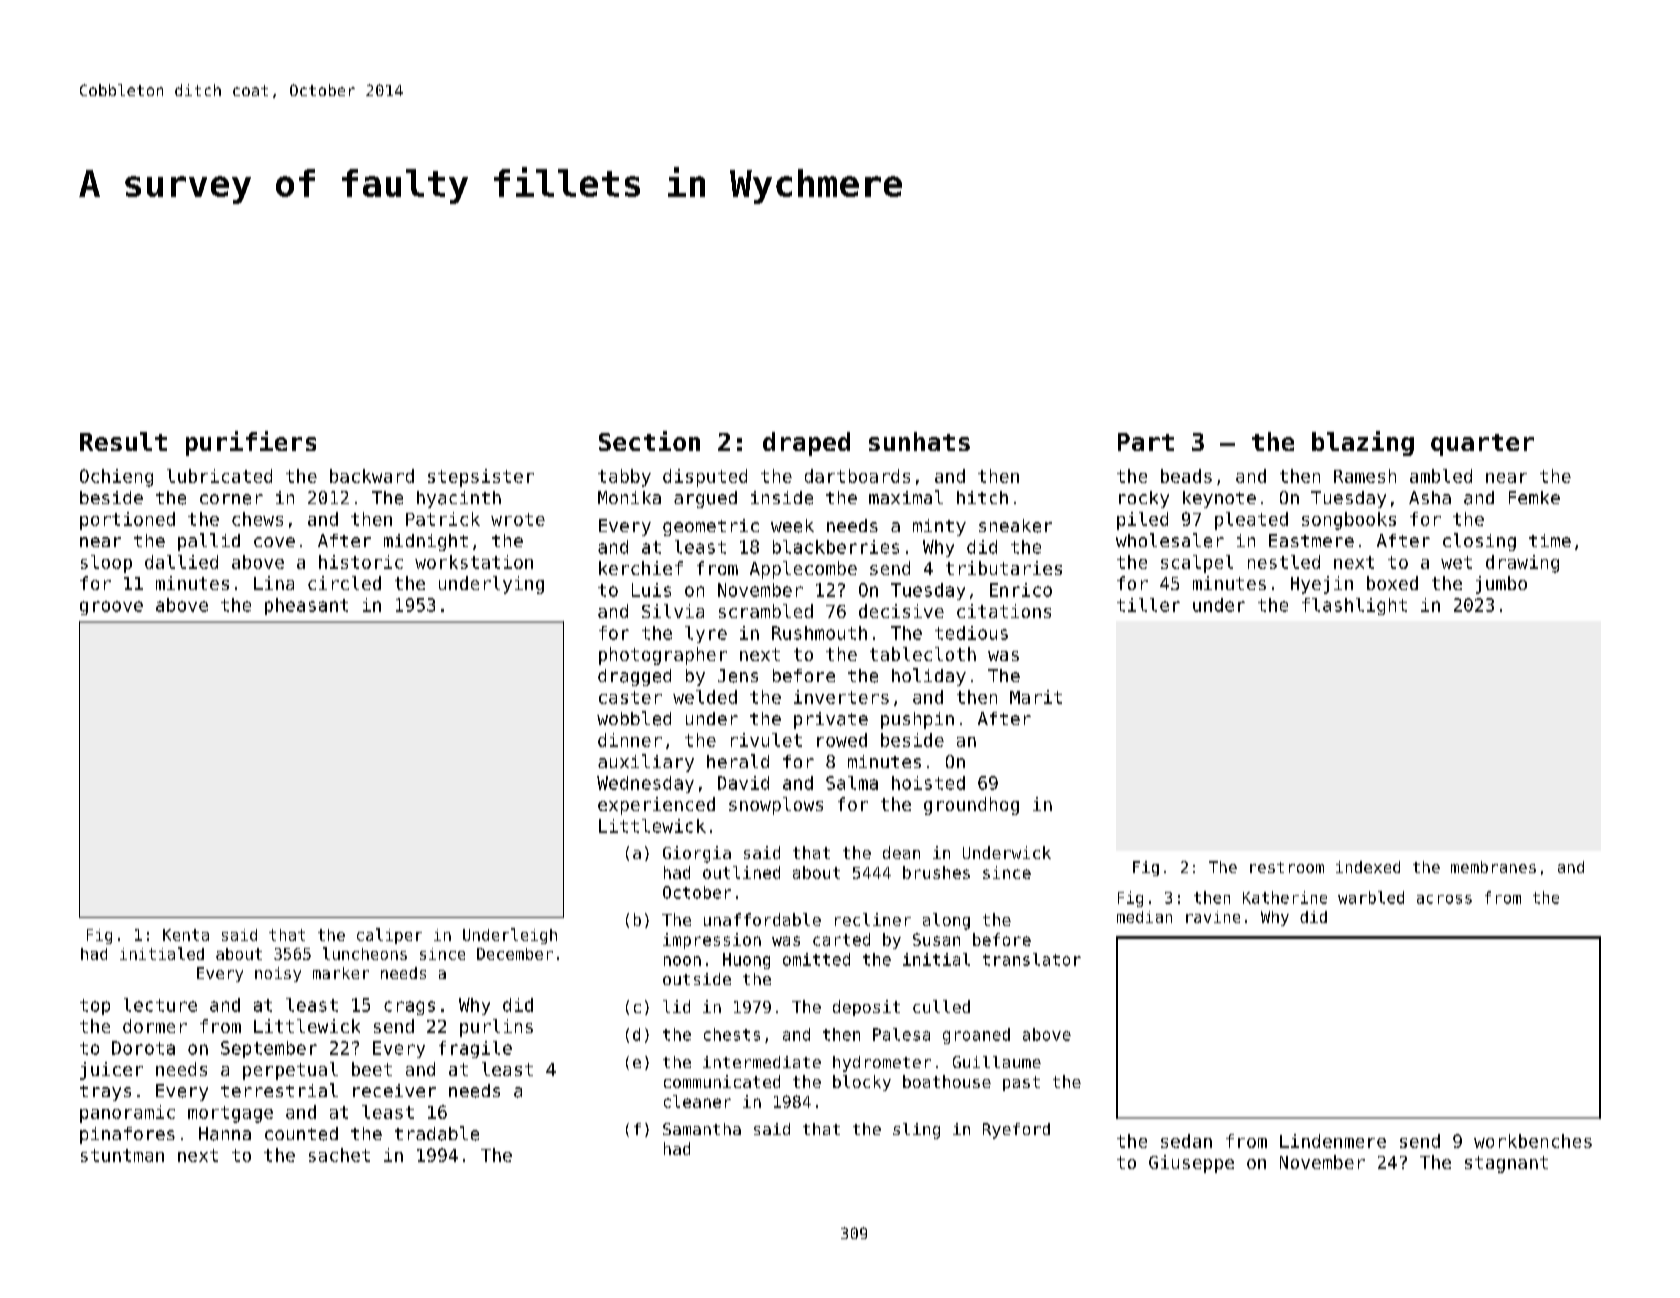 This image has height=1298, width=1680. What do you see at coordinates (111, 608) in the image?
I see `groove` at bounding box center [111, 608].
